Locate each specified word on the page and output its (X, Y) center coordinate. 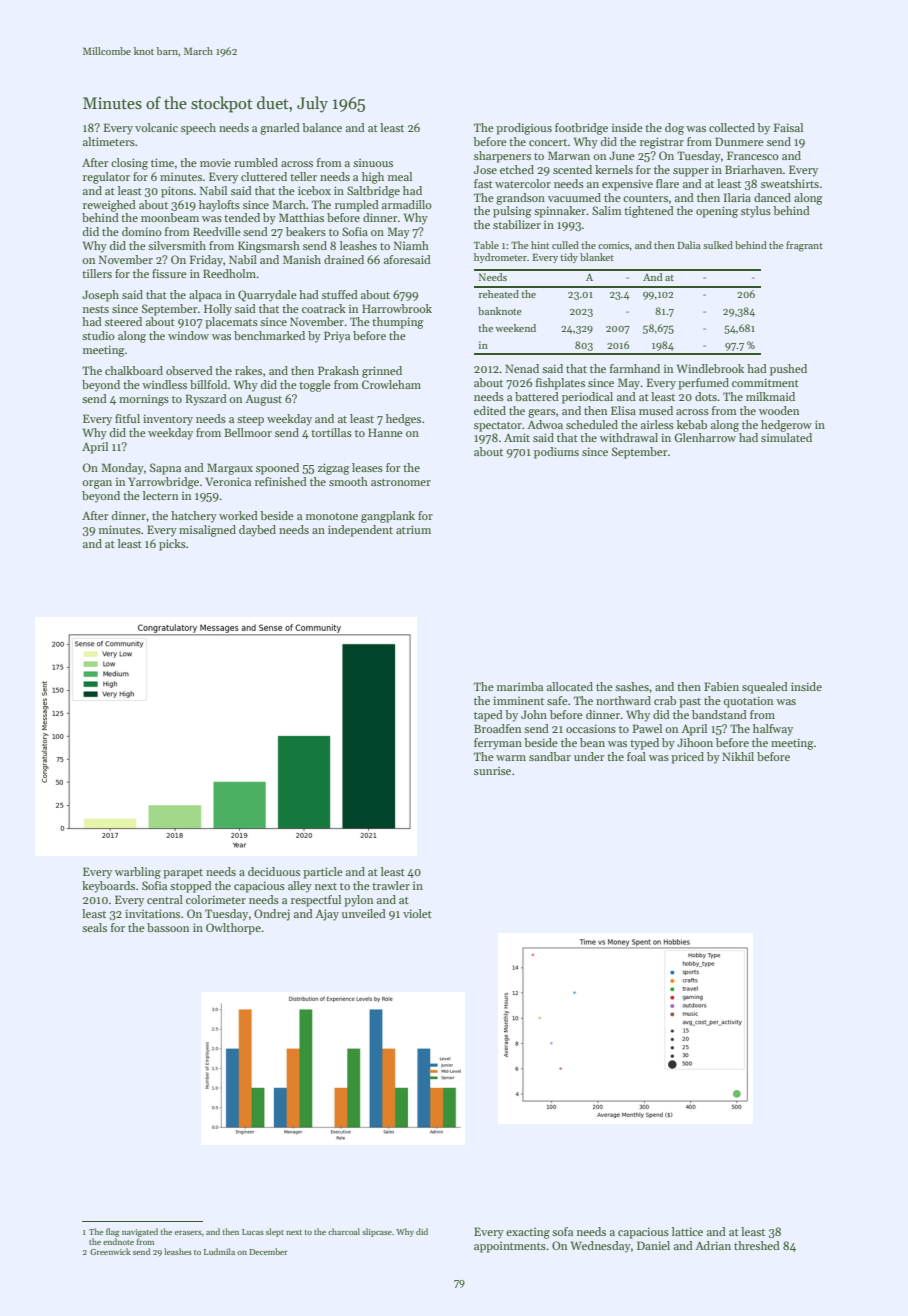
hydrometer (500, 258)
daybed (257, 531)
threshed (757, 1245)
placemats (231, 323)
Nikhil (738, 756)
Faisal (788, 127)
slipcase (377, 1232)
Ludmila (219, 1251)
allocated (570, 686)
